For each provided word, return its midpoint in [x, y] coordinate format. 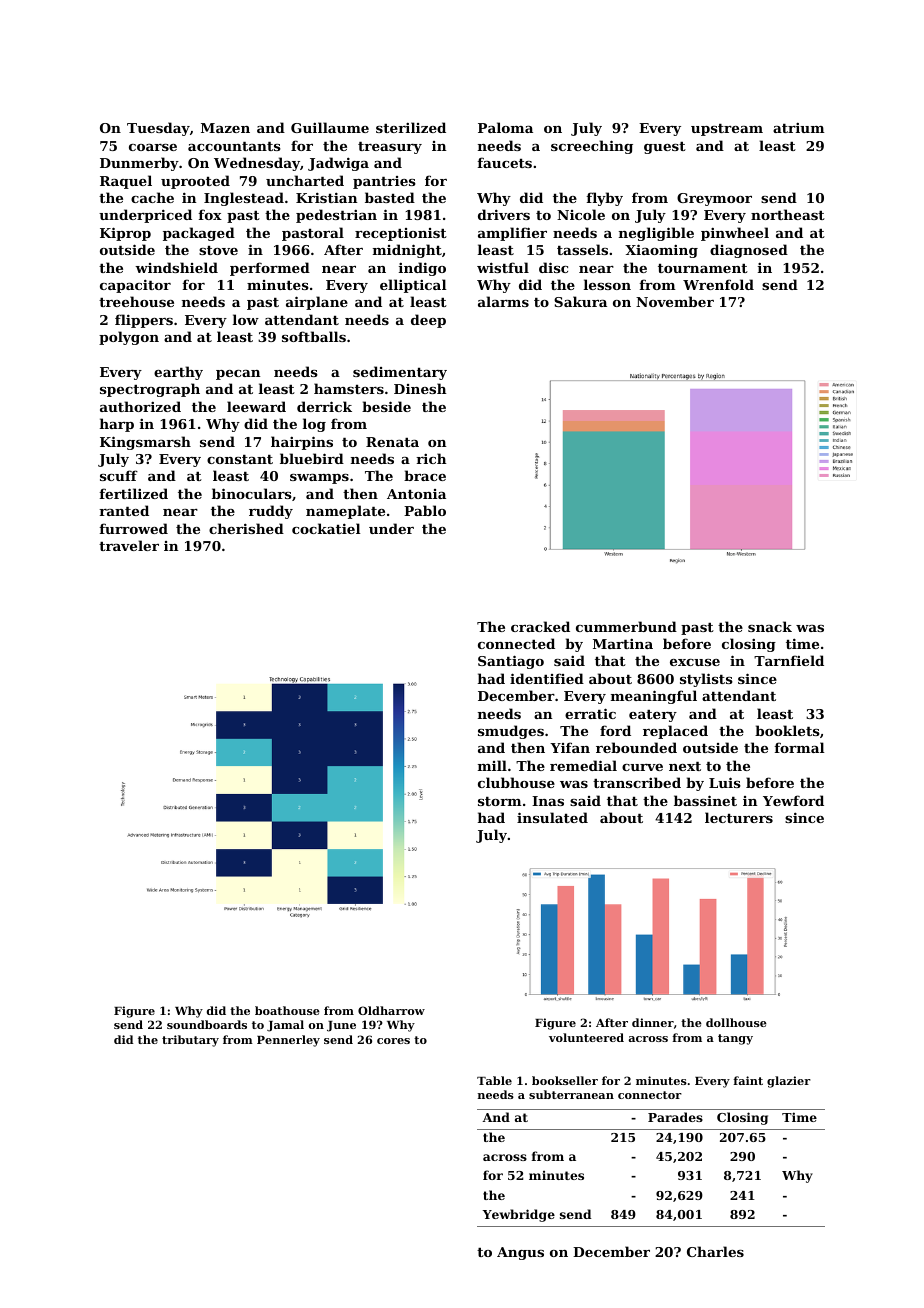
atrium [798, 128]
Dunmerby [139, 164]
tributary [190, 1041]
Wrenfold [718, 284]
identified [547, 678]
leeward [256, 406]
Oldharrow [391, 1010]
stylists [706, 680]
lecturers [739, 817]
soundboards [207, 1024]
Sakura [580, 301]
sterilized [411, 127]
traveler [129, 545]
